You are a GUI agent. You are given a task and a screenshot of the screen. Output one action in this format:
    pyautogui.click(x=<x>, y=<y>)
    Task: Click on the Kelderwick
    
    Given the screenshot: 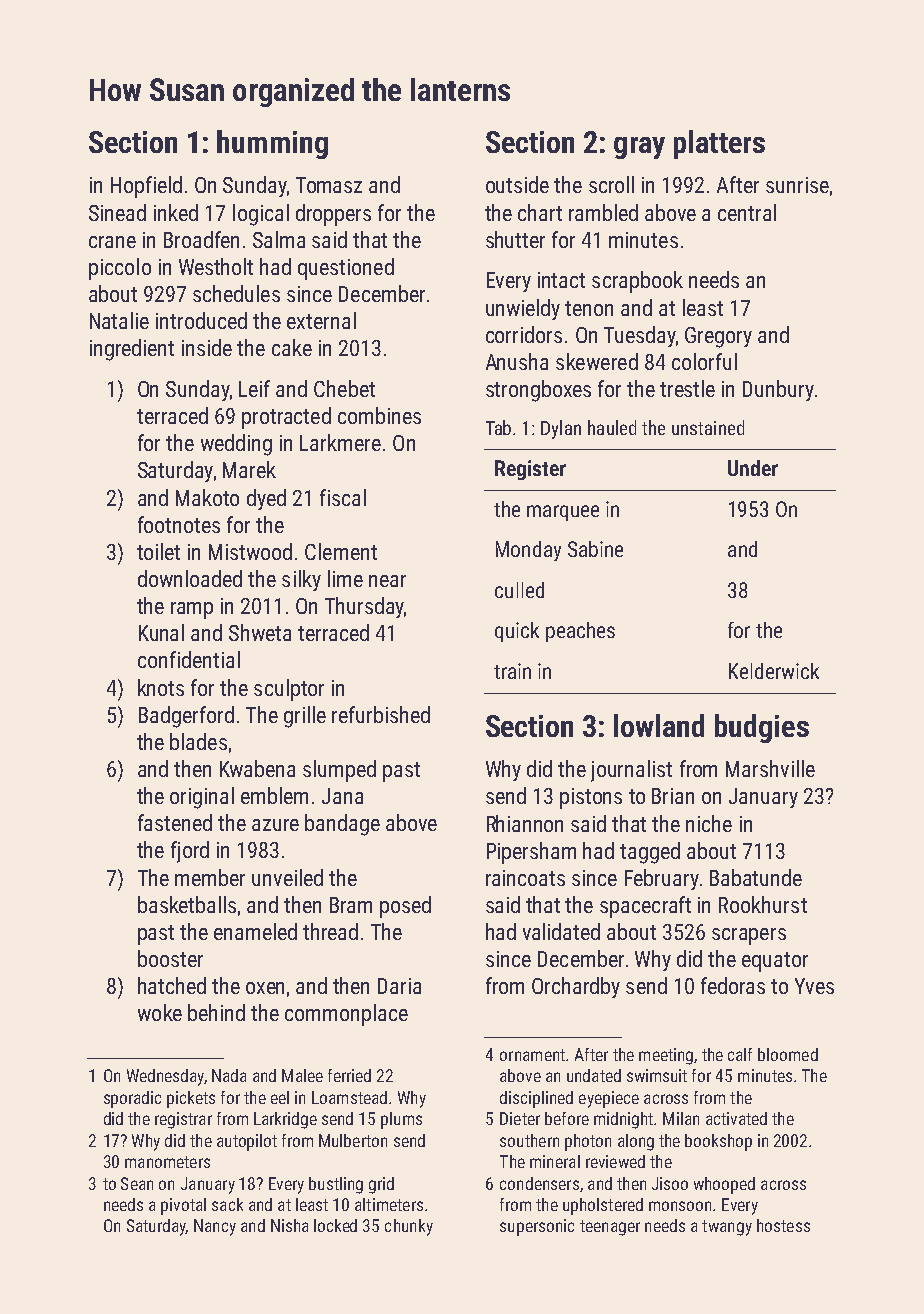 What is the action you would take?
    pyautogui.click(x=774, y=671)
